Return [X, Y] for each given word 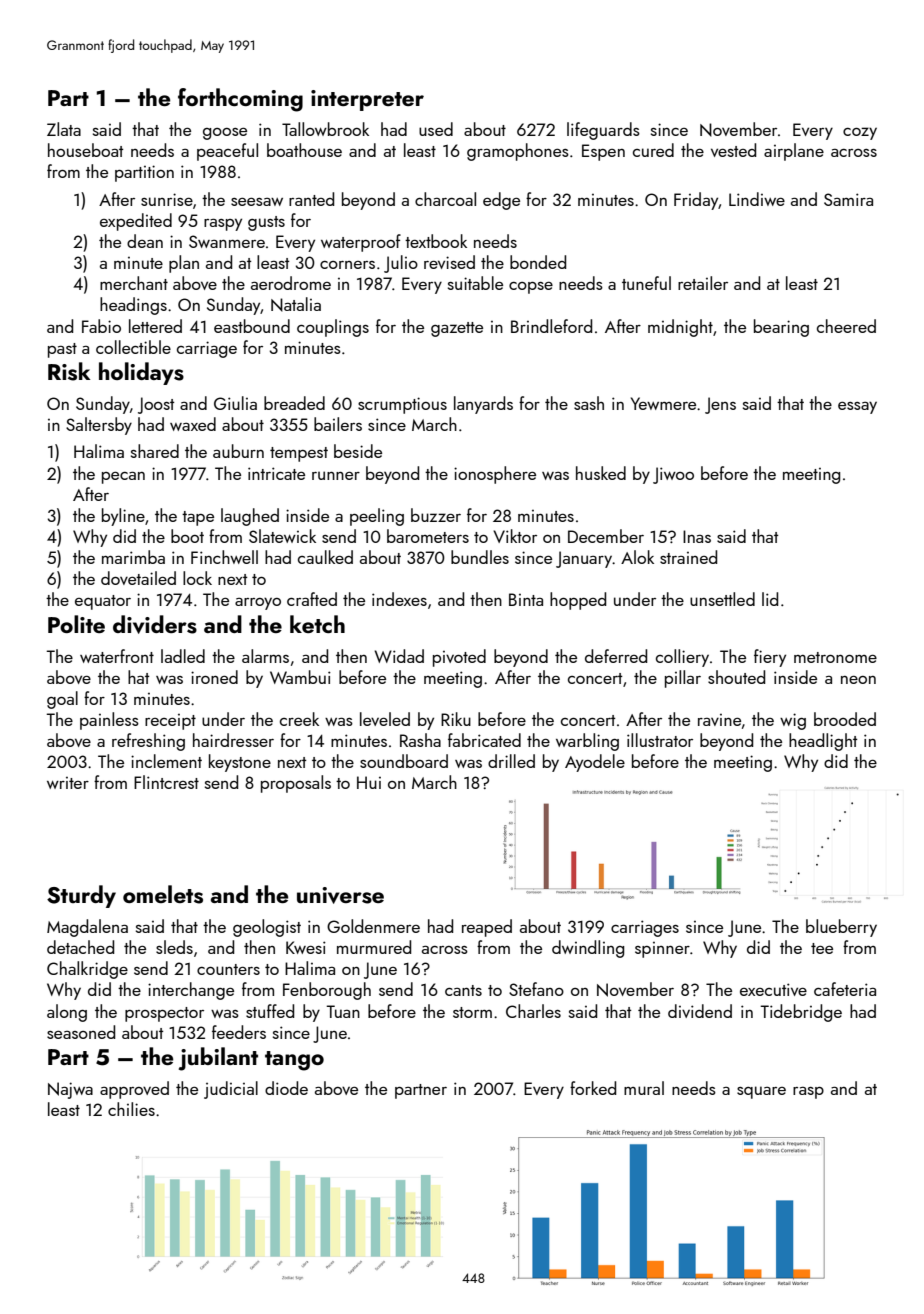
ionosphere [495, 475]
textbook [436, 241]
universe [340, 895]
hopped [578, 601]
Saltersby [99, 426]
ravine [719, 720]
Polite [76, 624]
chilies [131, 1109]
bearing [781, 328]
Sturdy [81, 896]
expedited [136, 222]
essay [857, 407]
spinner [662, 950]
